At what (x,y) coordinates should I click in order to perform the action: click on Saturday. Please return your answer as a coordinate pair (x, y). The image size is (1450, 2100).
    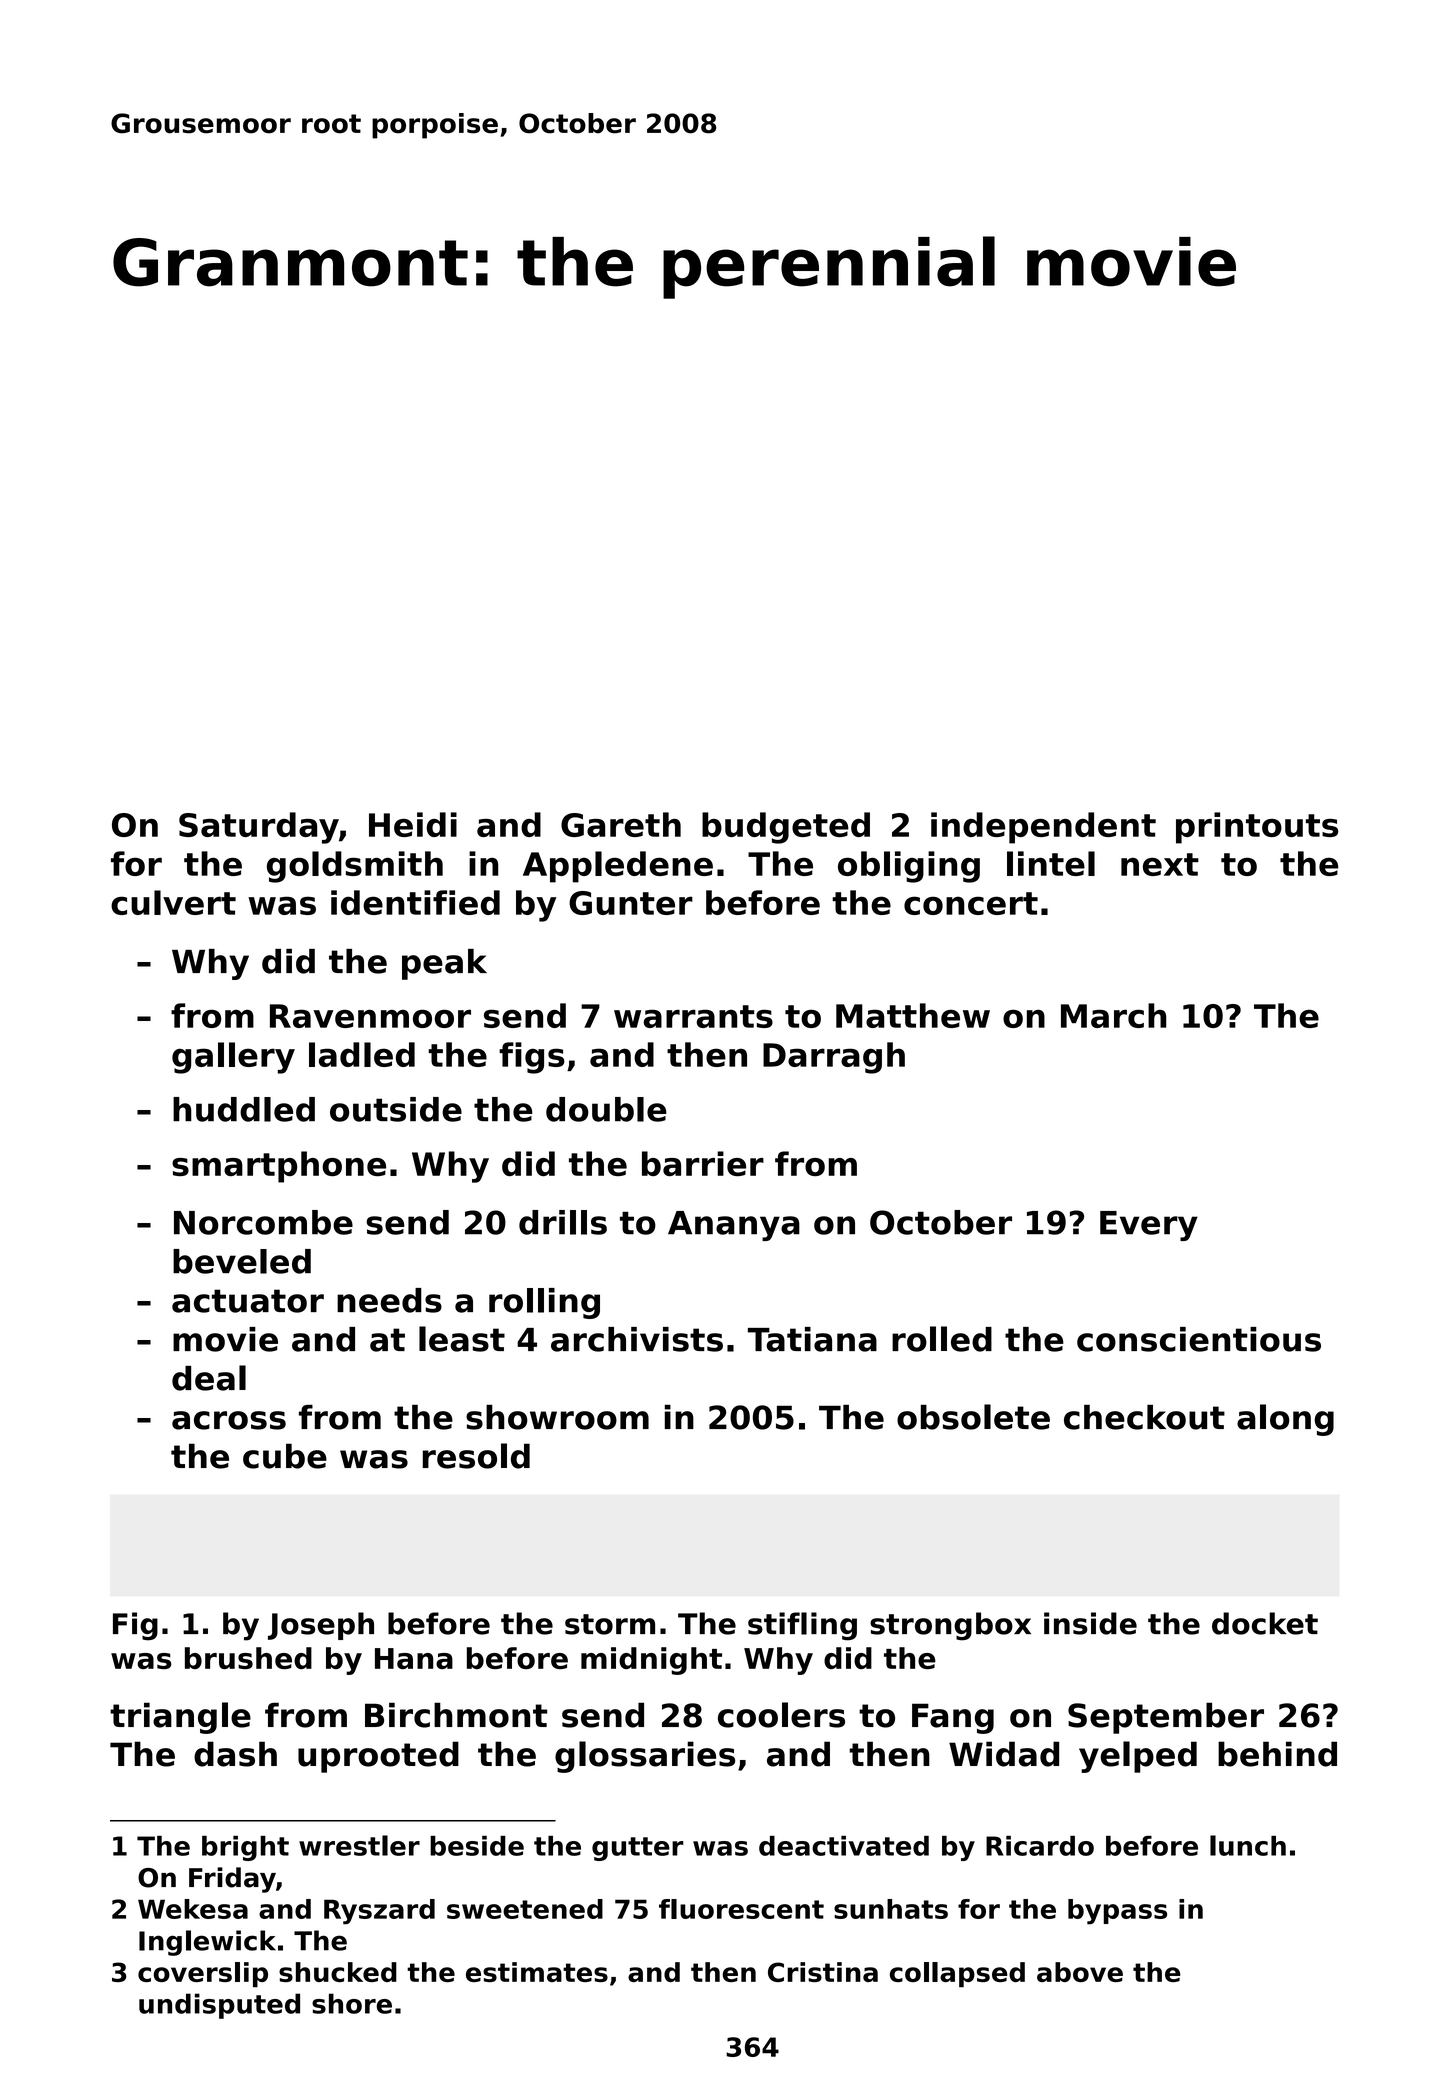
    Looking at the image, I should click on (259, 828).
